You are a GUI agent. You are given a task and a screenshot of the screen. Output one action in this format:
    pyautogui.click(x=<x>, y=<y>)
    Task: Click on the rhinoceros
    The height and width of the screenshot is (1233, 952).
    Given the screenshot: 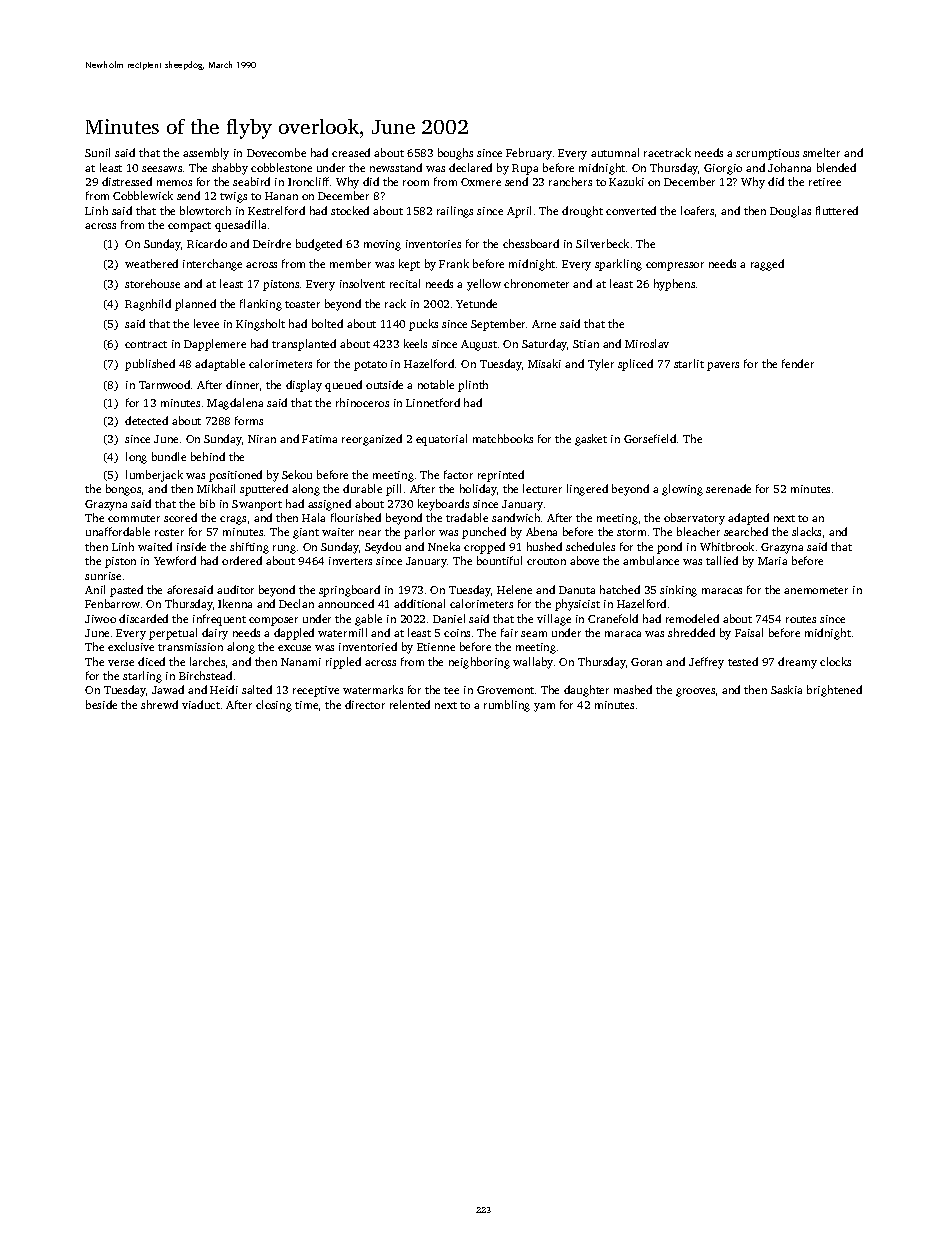 What is the action you would take?
    pyautogui.click(x=362, y=402)
